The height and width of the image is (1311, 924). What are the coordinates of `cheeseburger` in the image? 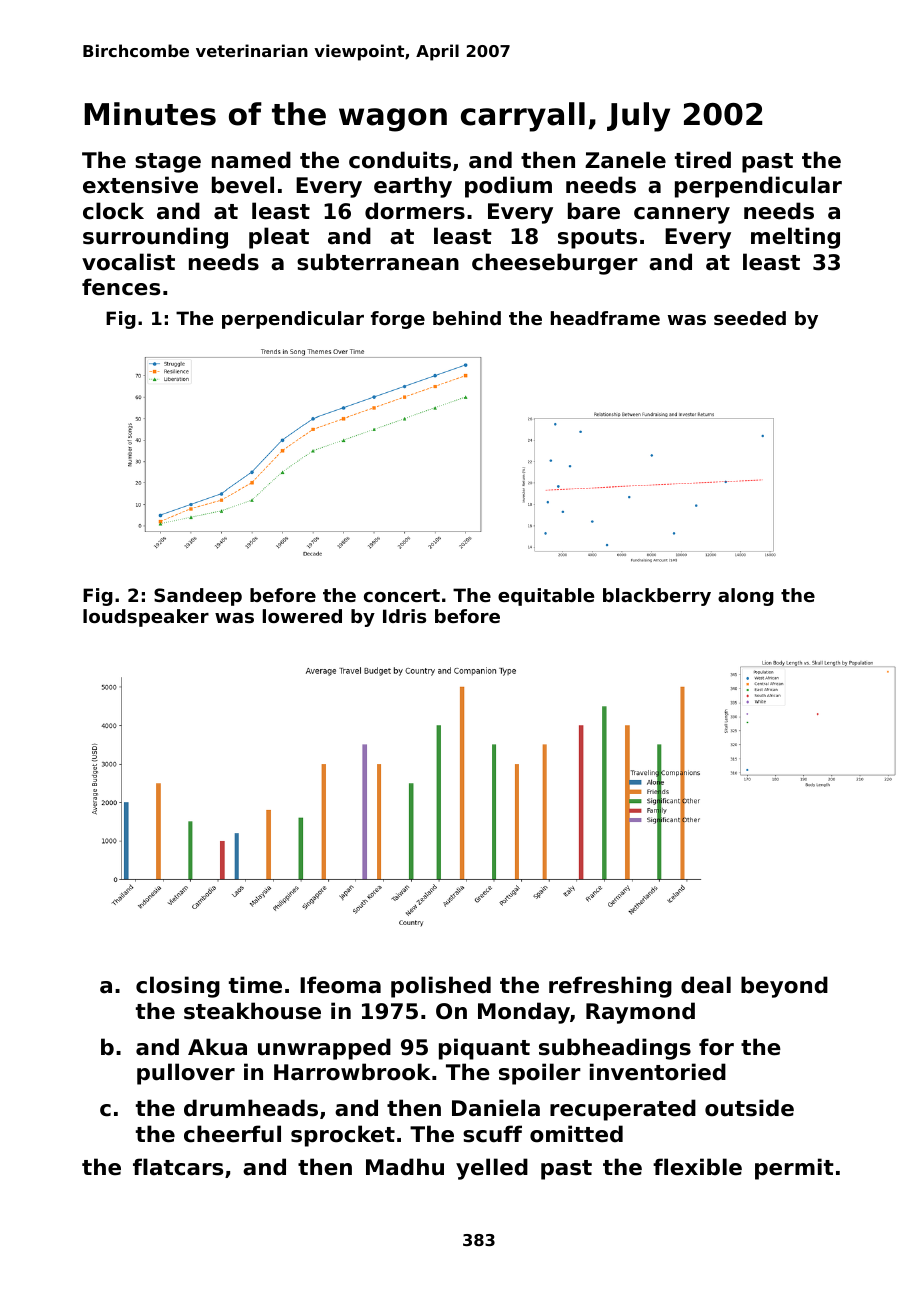 It's located at (555, 264).
